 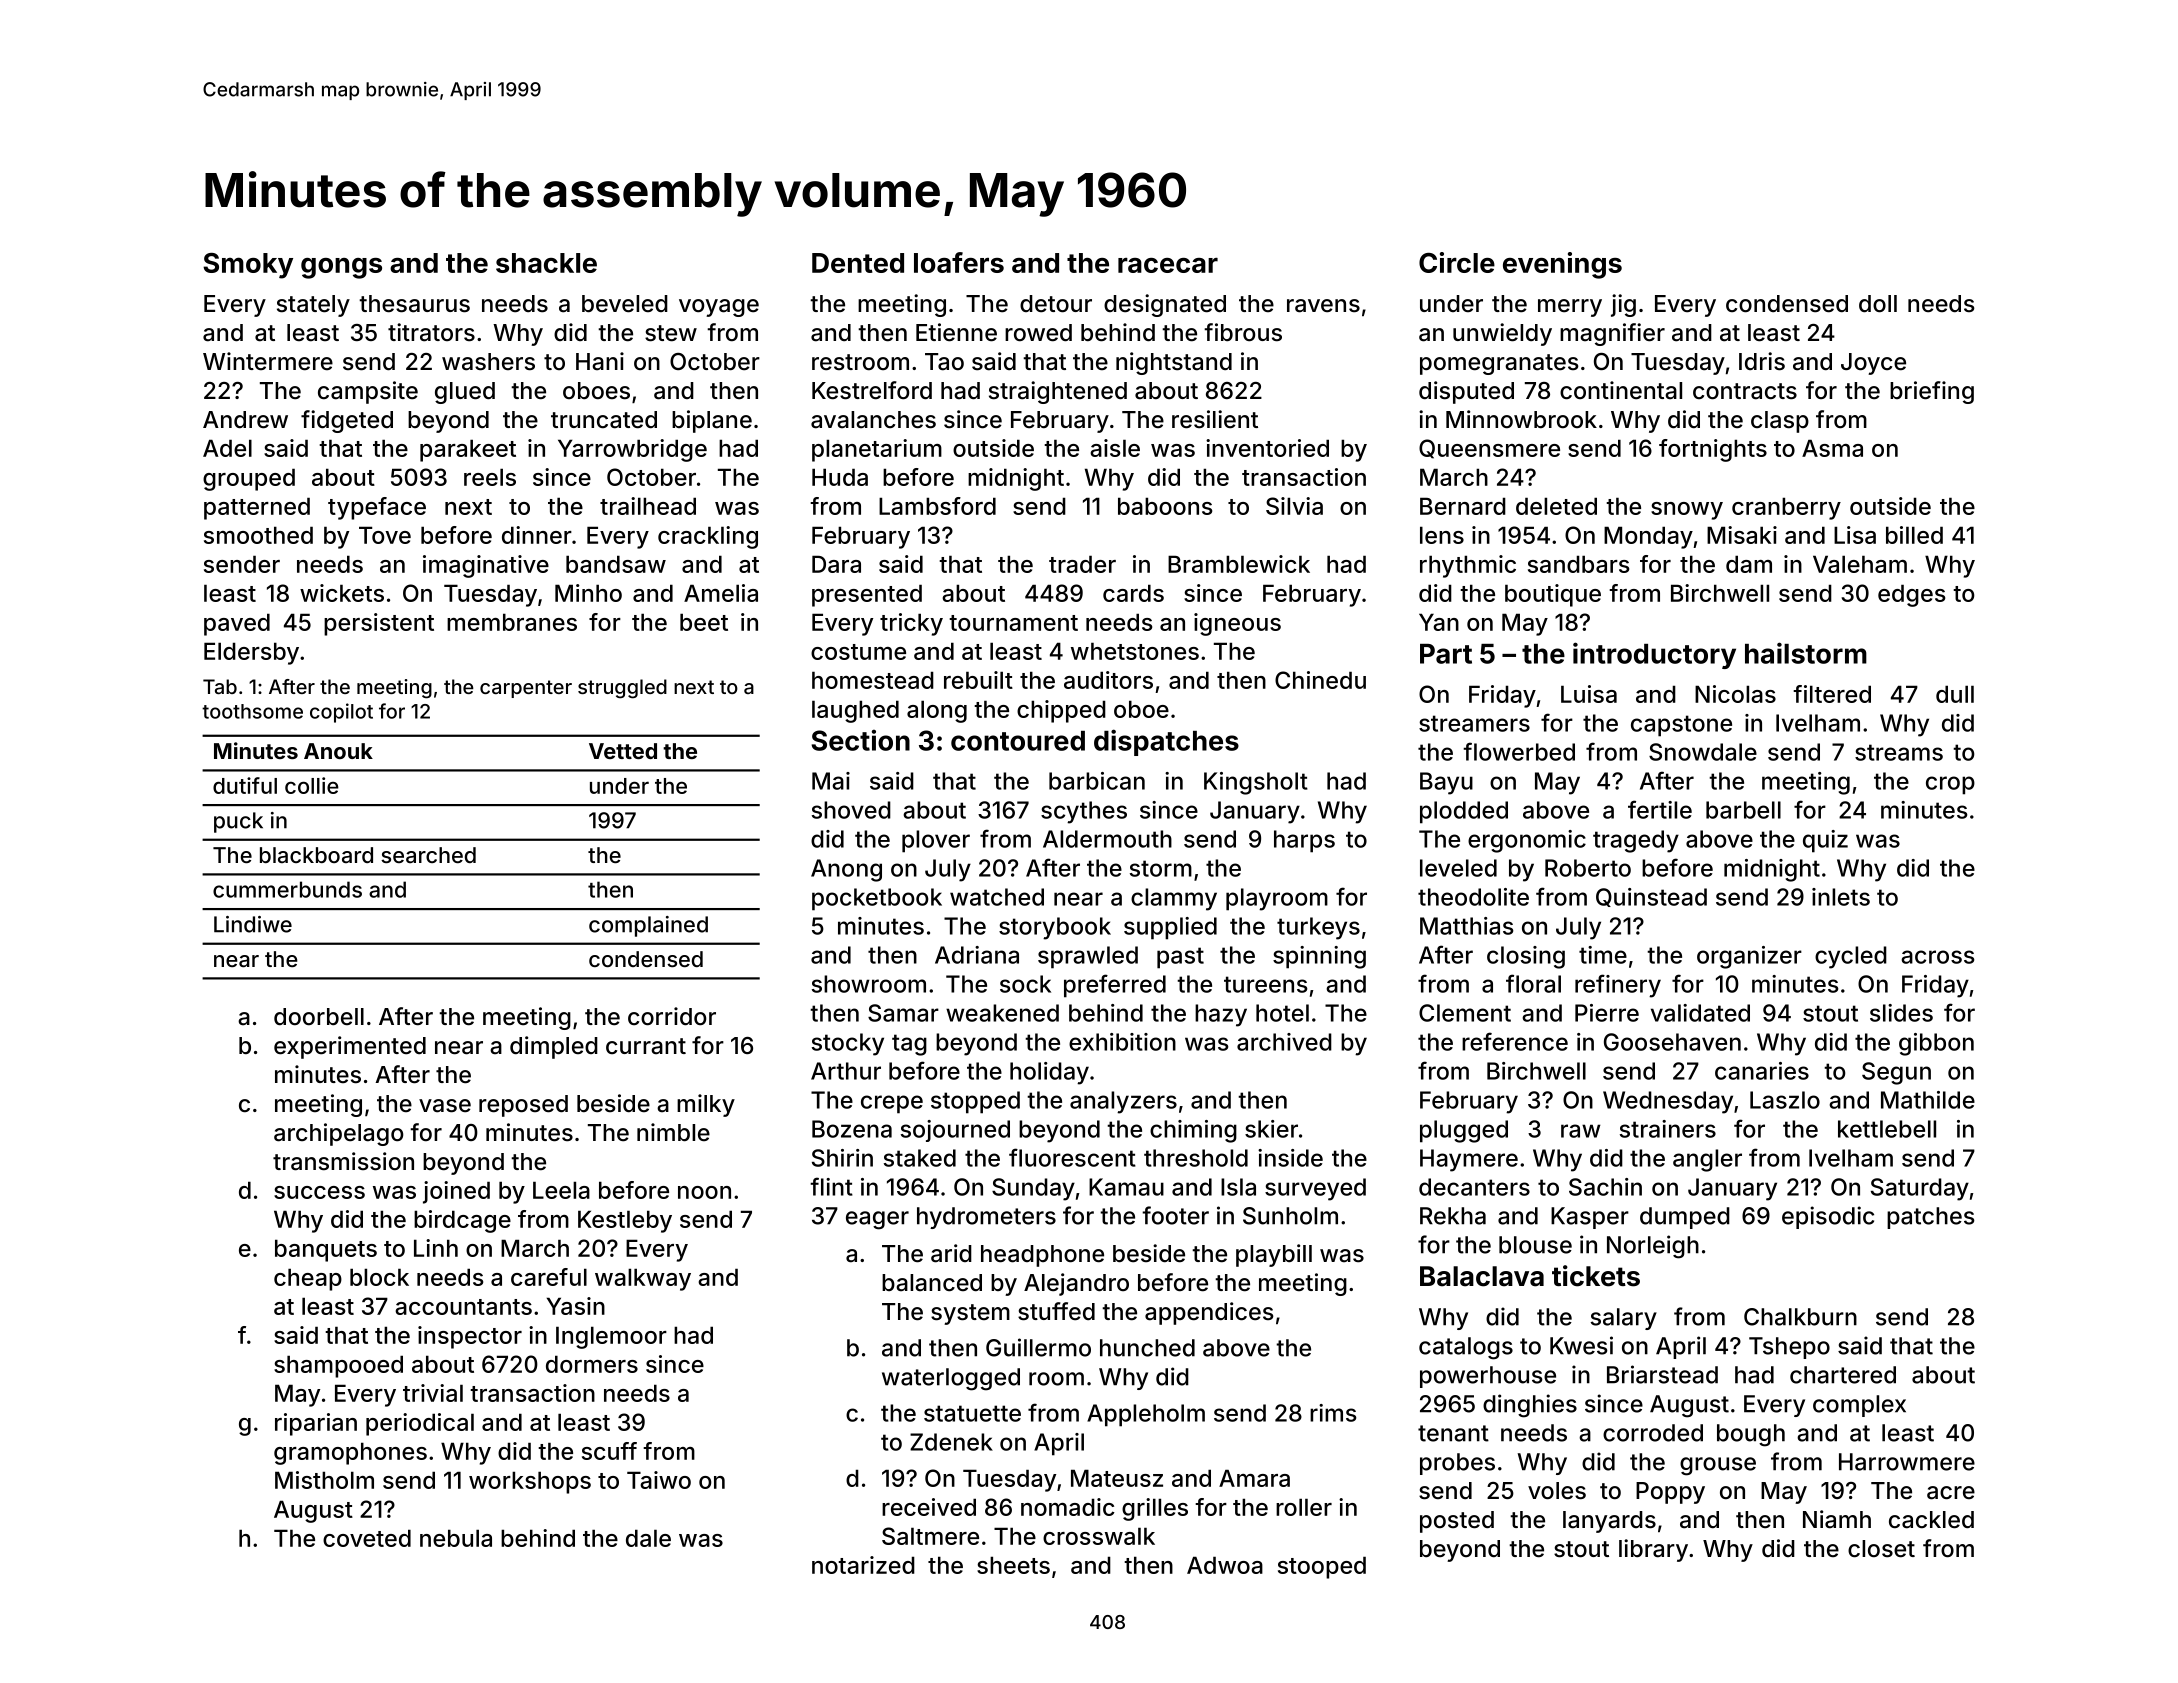 What do you see at coordinates (1225, 1565) in the screenshot?
I see `Adwoa` at bounding box center [1225, 1565].
